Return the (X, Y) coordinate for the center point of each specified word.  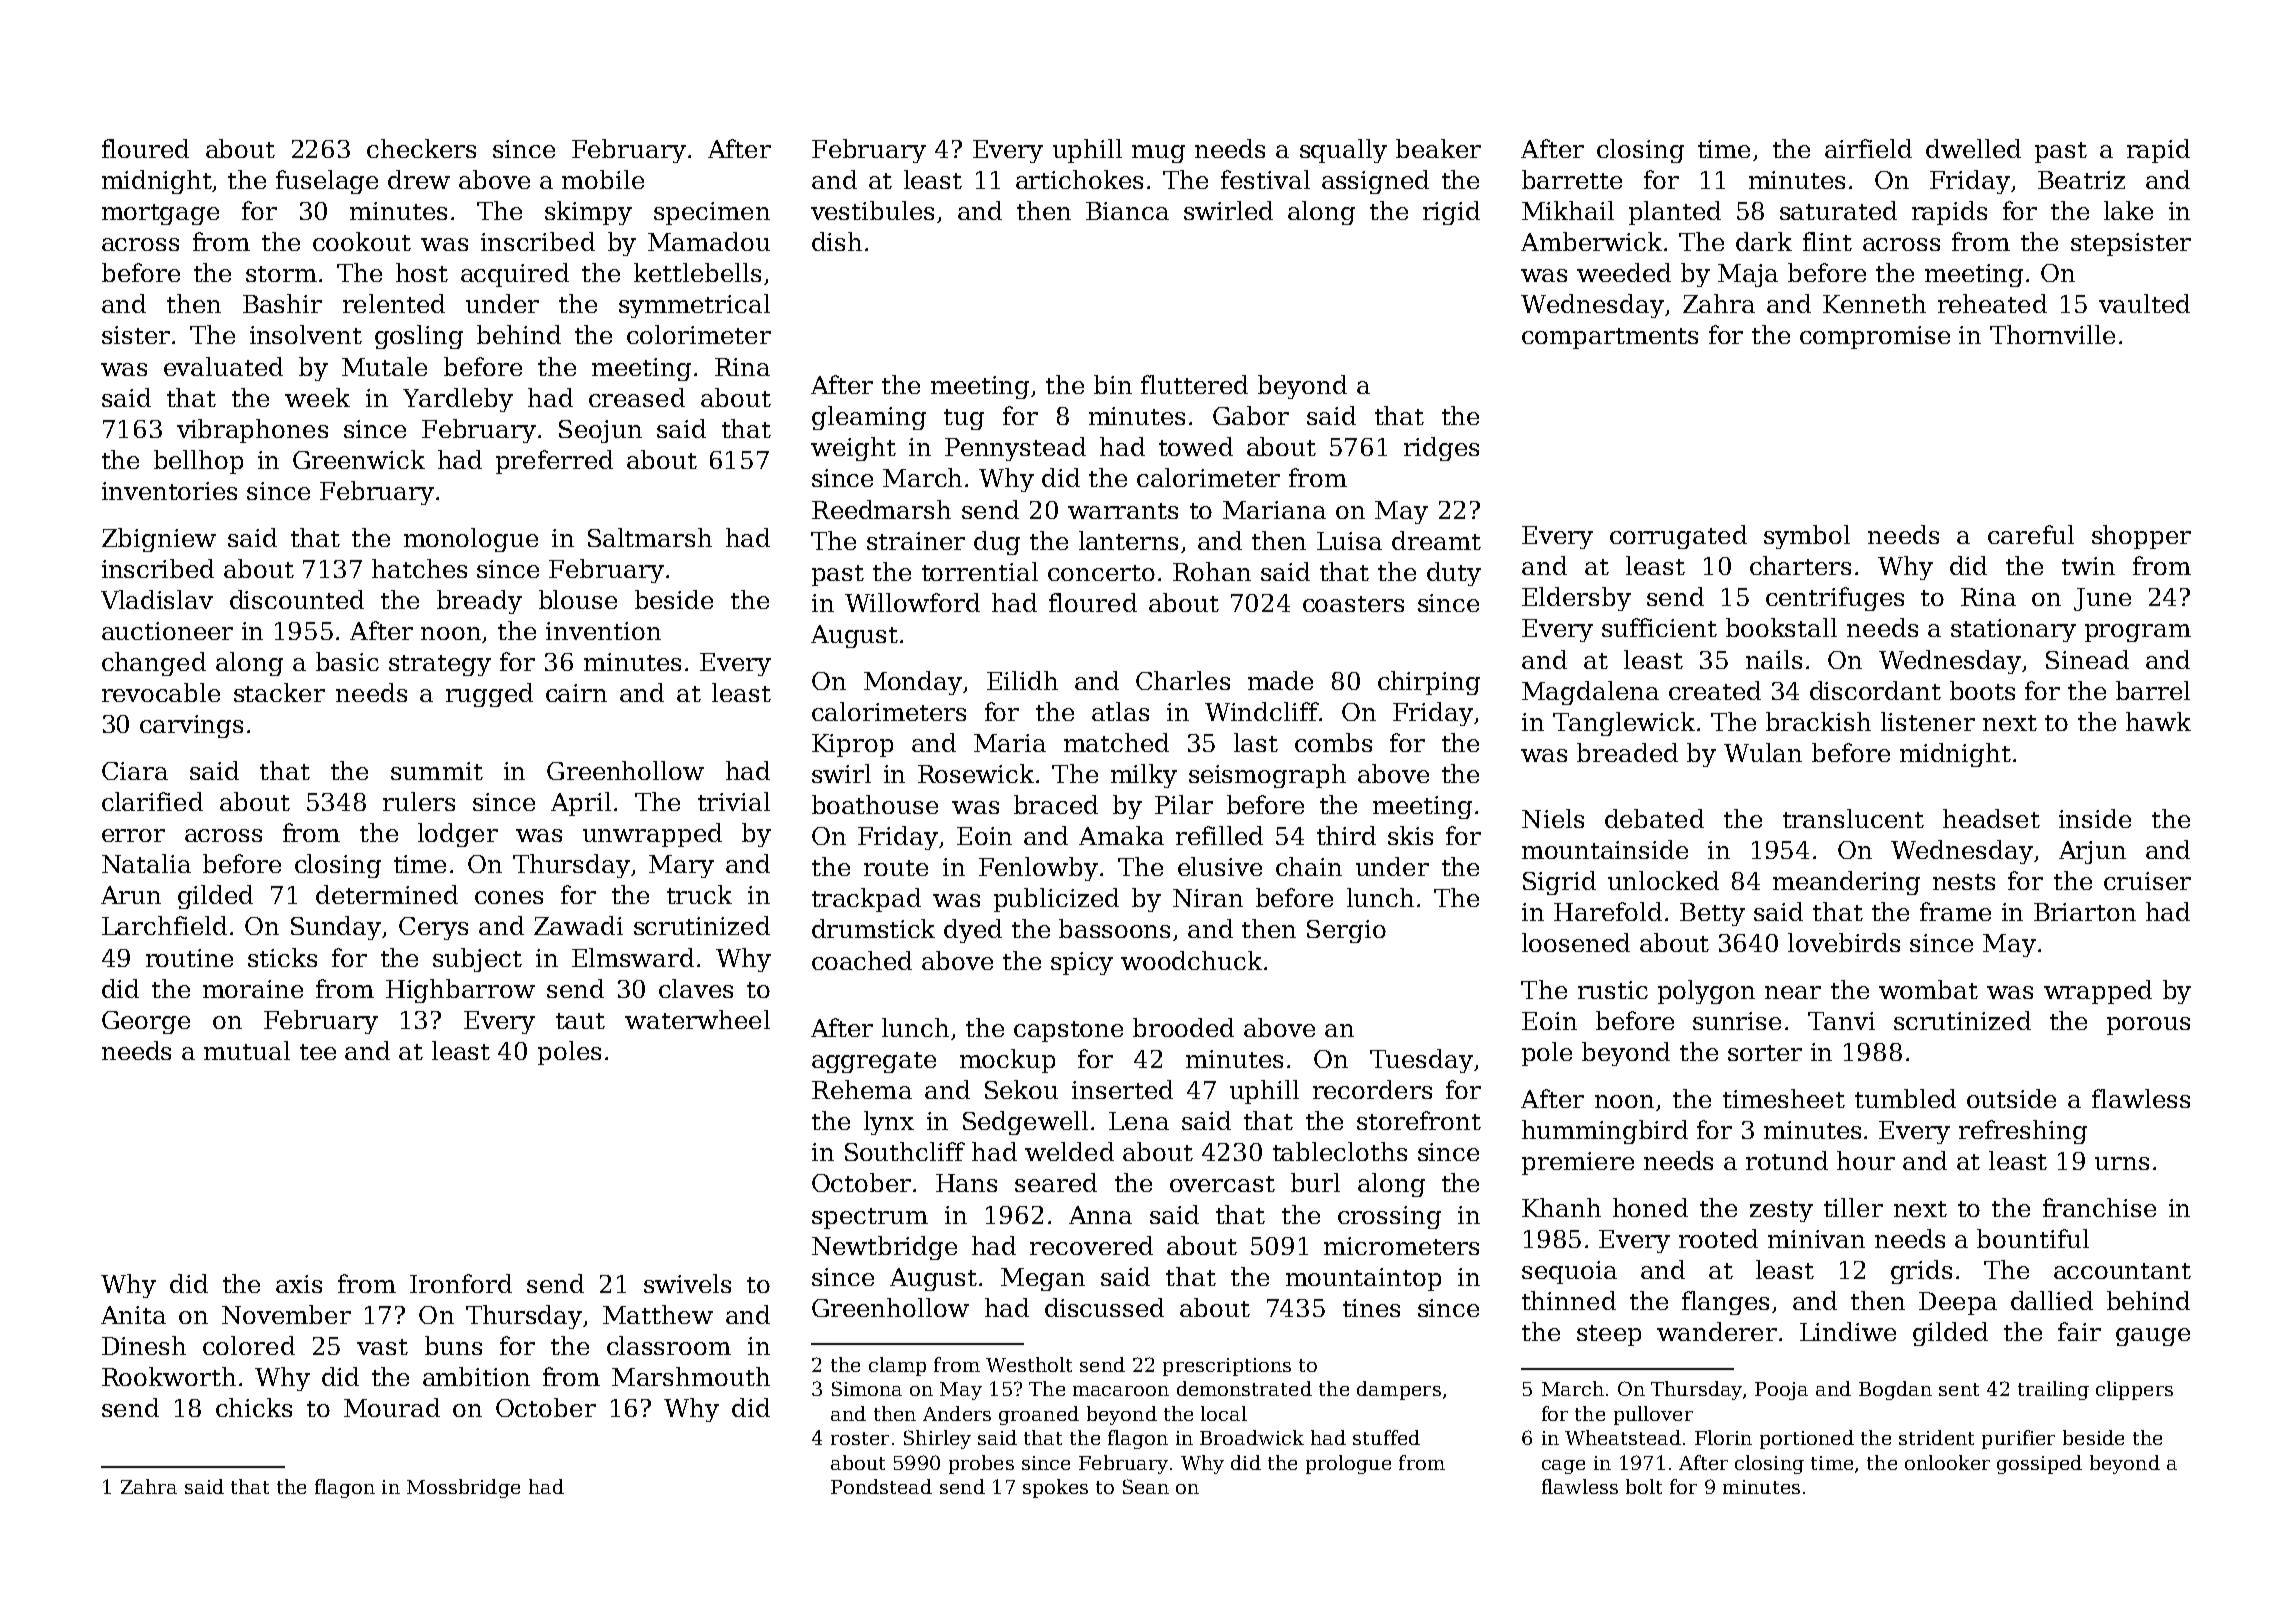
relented (394, 303)
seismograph (1267, 776)
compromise (1875, 337)
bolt (1644, 1486)
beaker (1438, 148)
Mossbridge (463, 1488)
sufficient (1659, 627)
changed (154, 664)
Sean (1146, 1486)
